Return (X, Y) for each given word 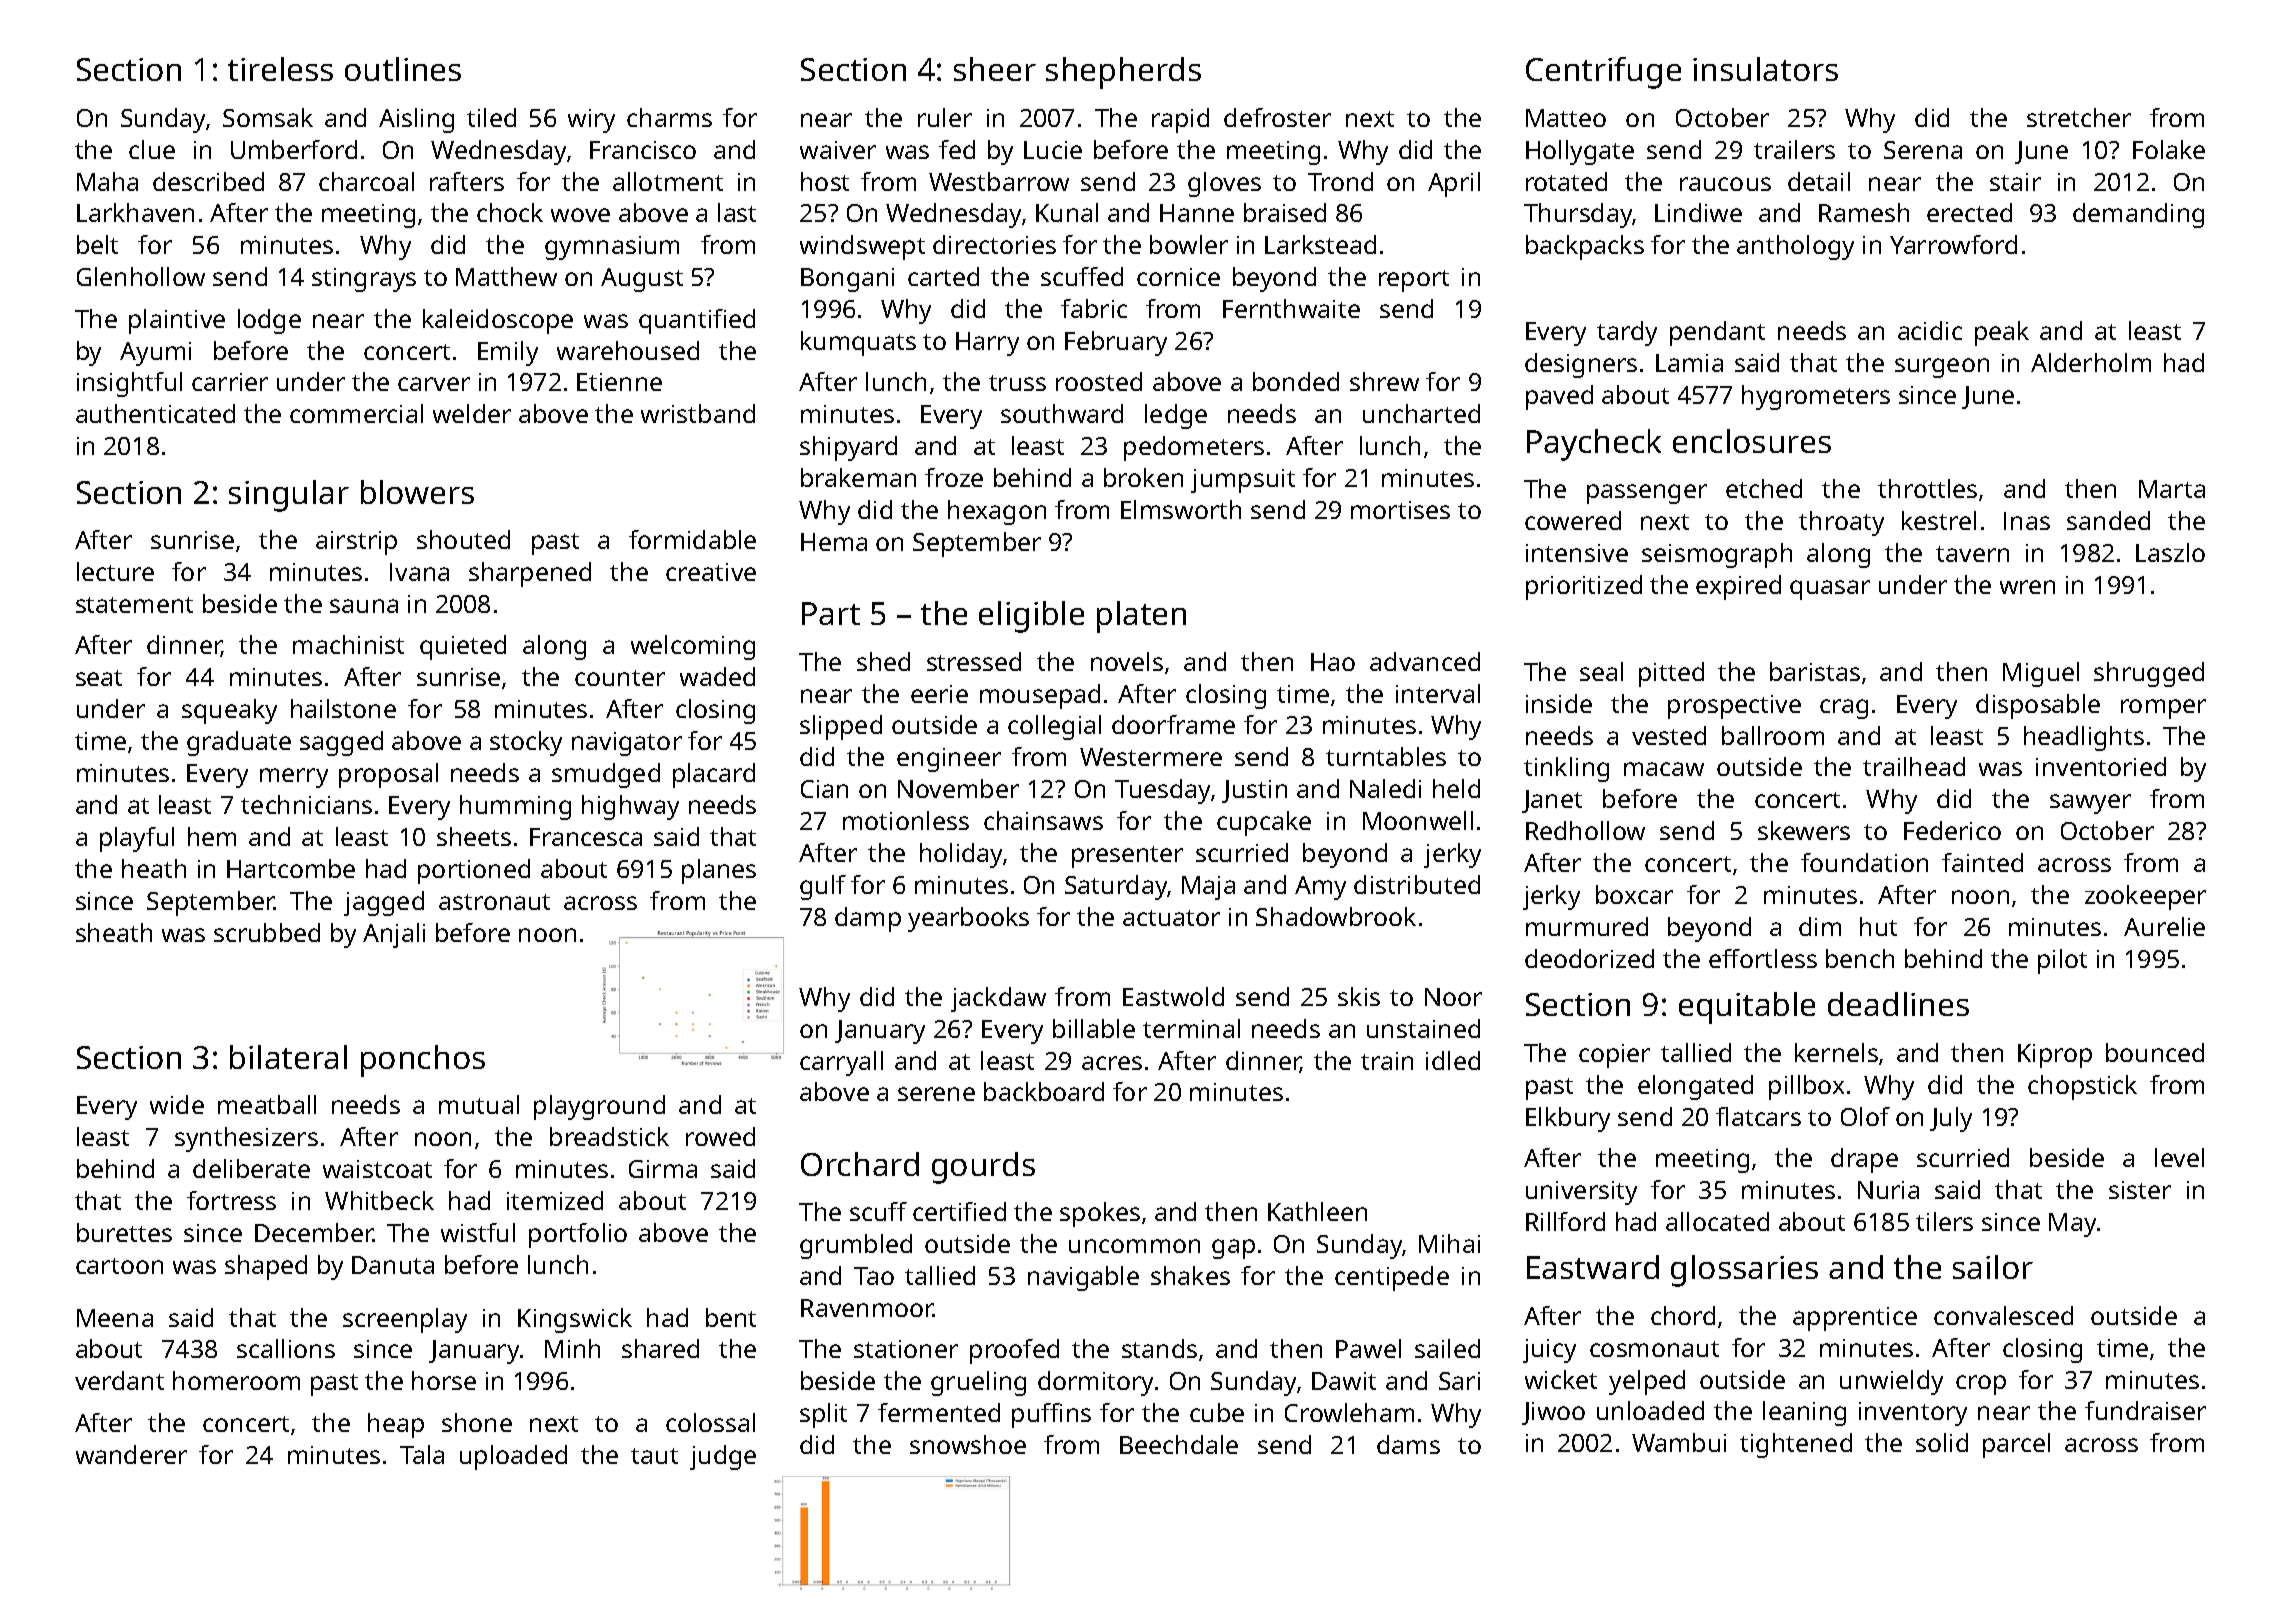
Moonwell (1418, 820)
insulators (1765, 69)
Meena (115, 1318)
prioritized (1584, 587)
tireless (280, 69)
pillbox (1806, 1087)
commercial (356, 413)
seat (99, 678)
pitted (1671, 674)
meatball (267, 1104)
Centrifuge (1603, 73)
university (1581, 1193)
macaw (1664, 769)
